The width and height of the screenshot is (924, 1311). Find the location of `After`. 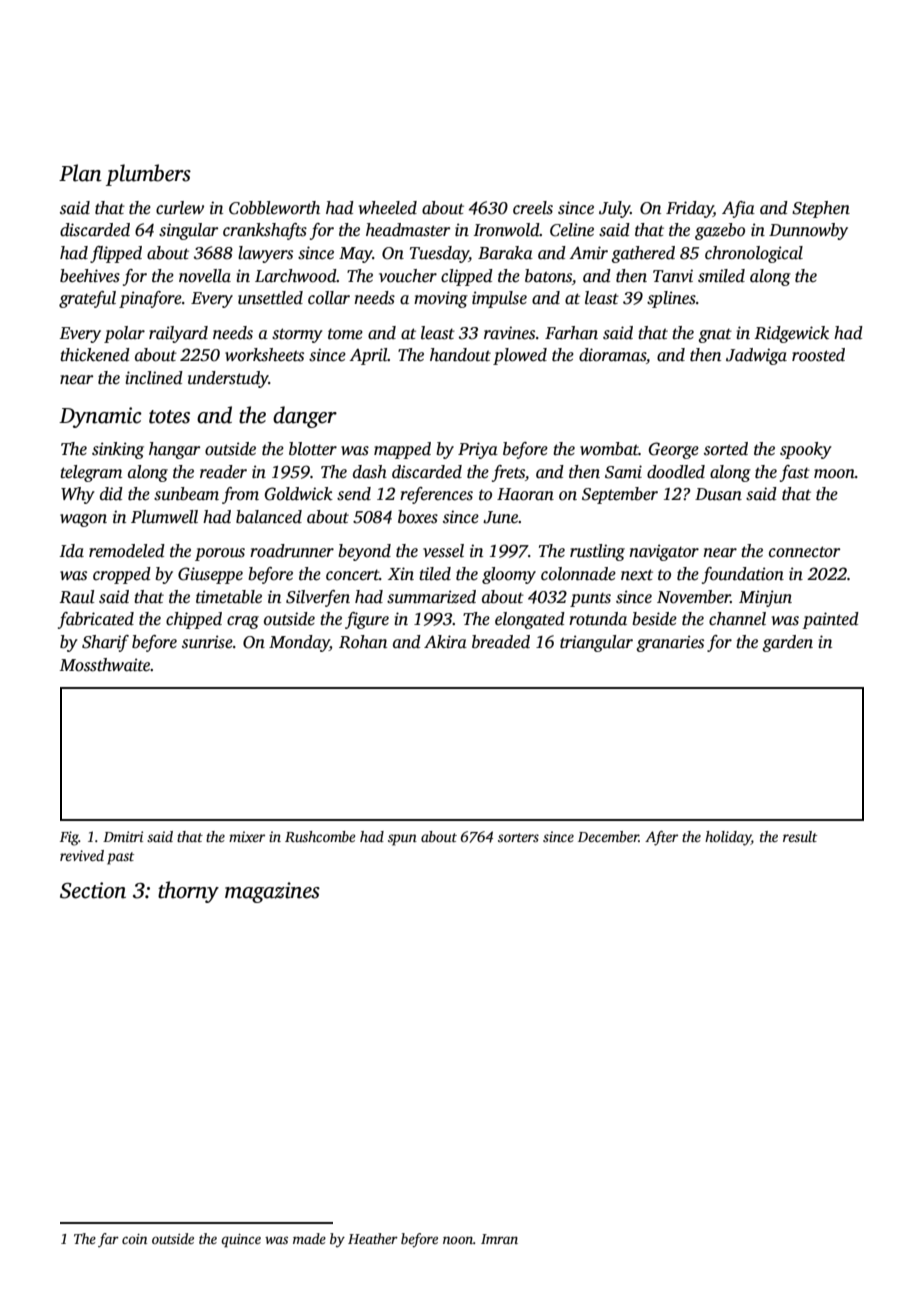

After is located at coordinates (661, 838).
